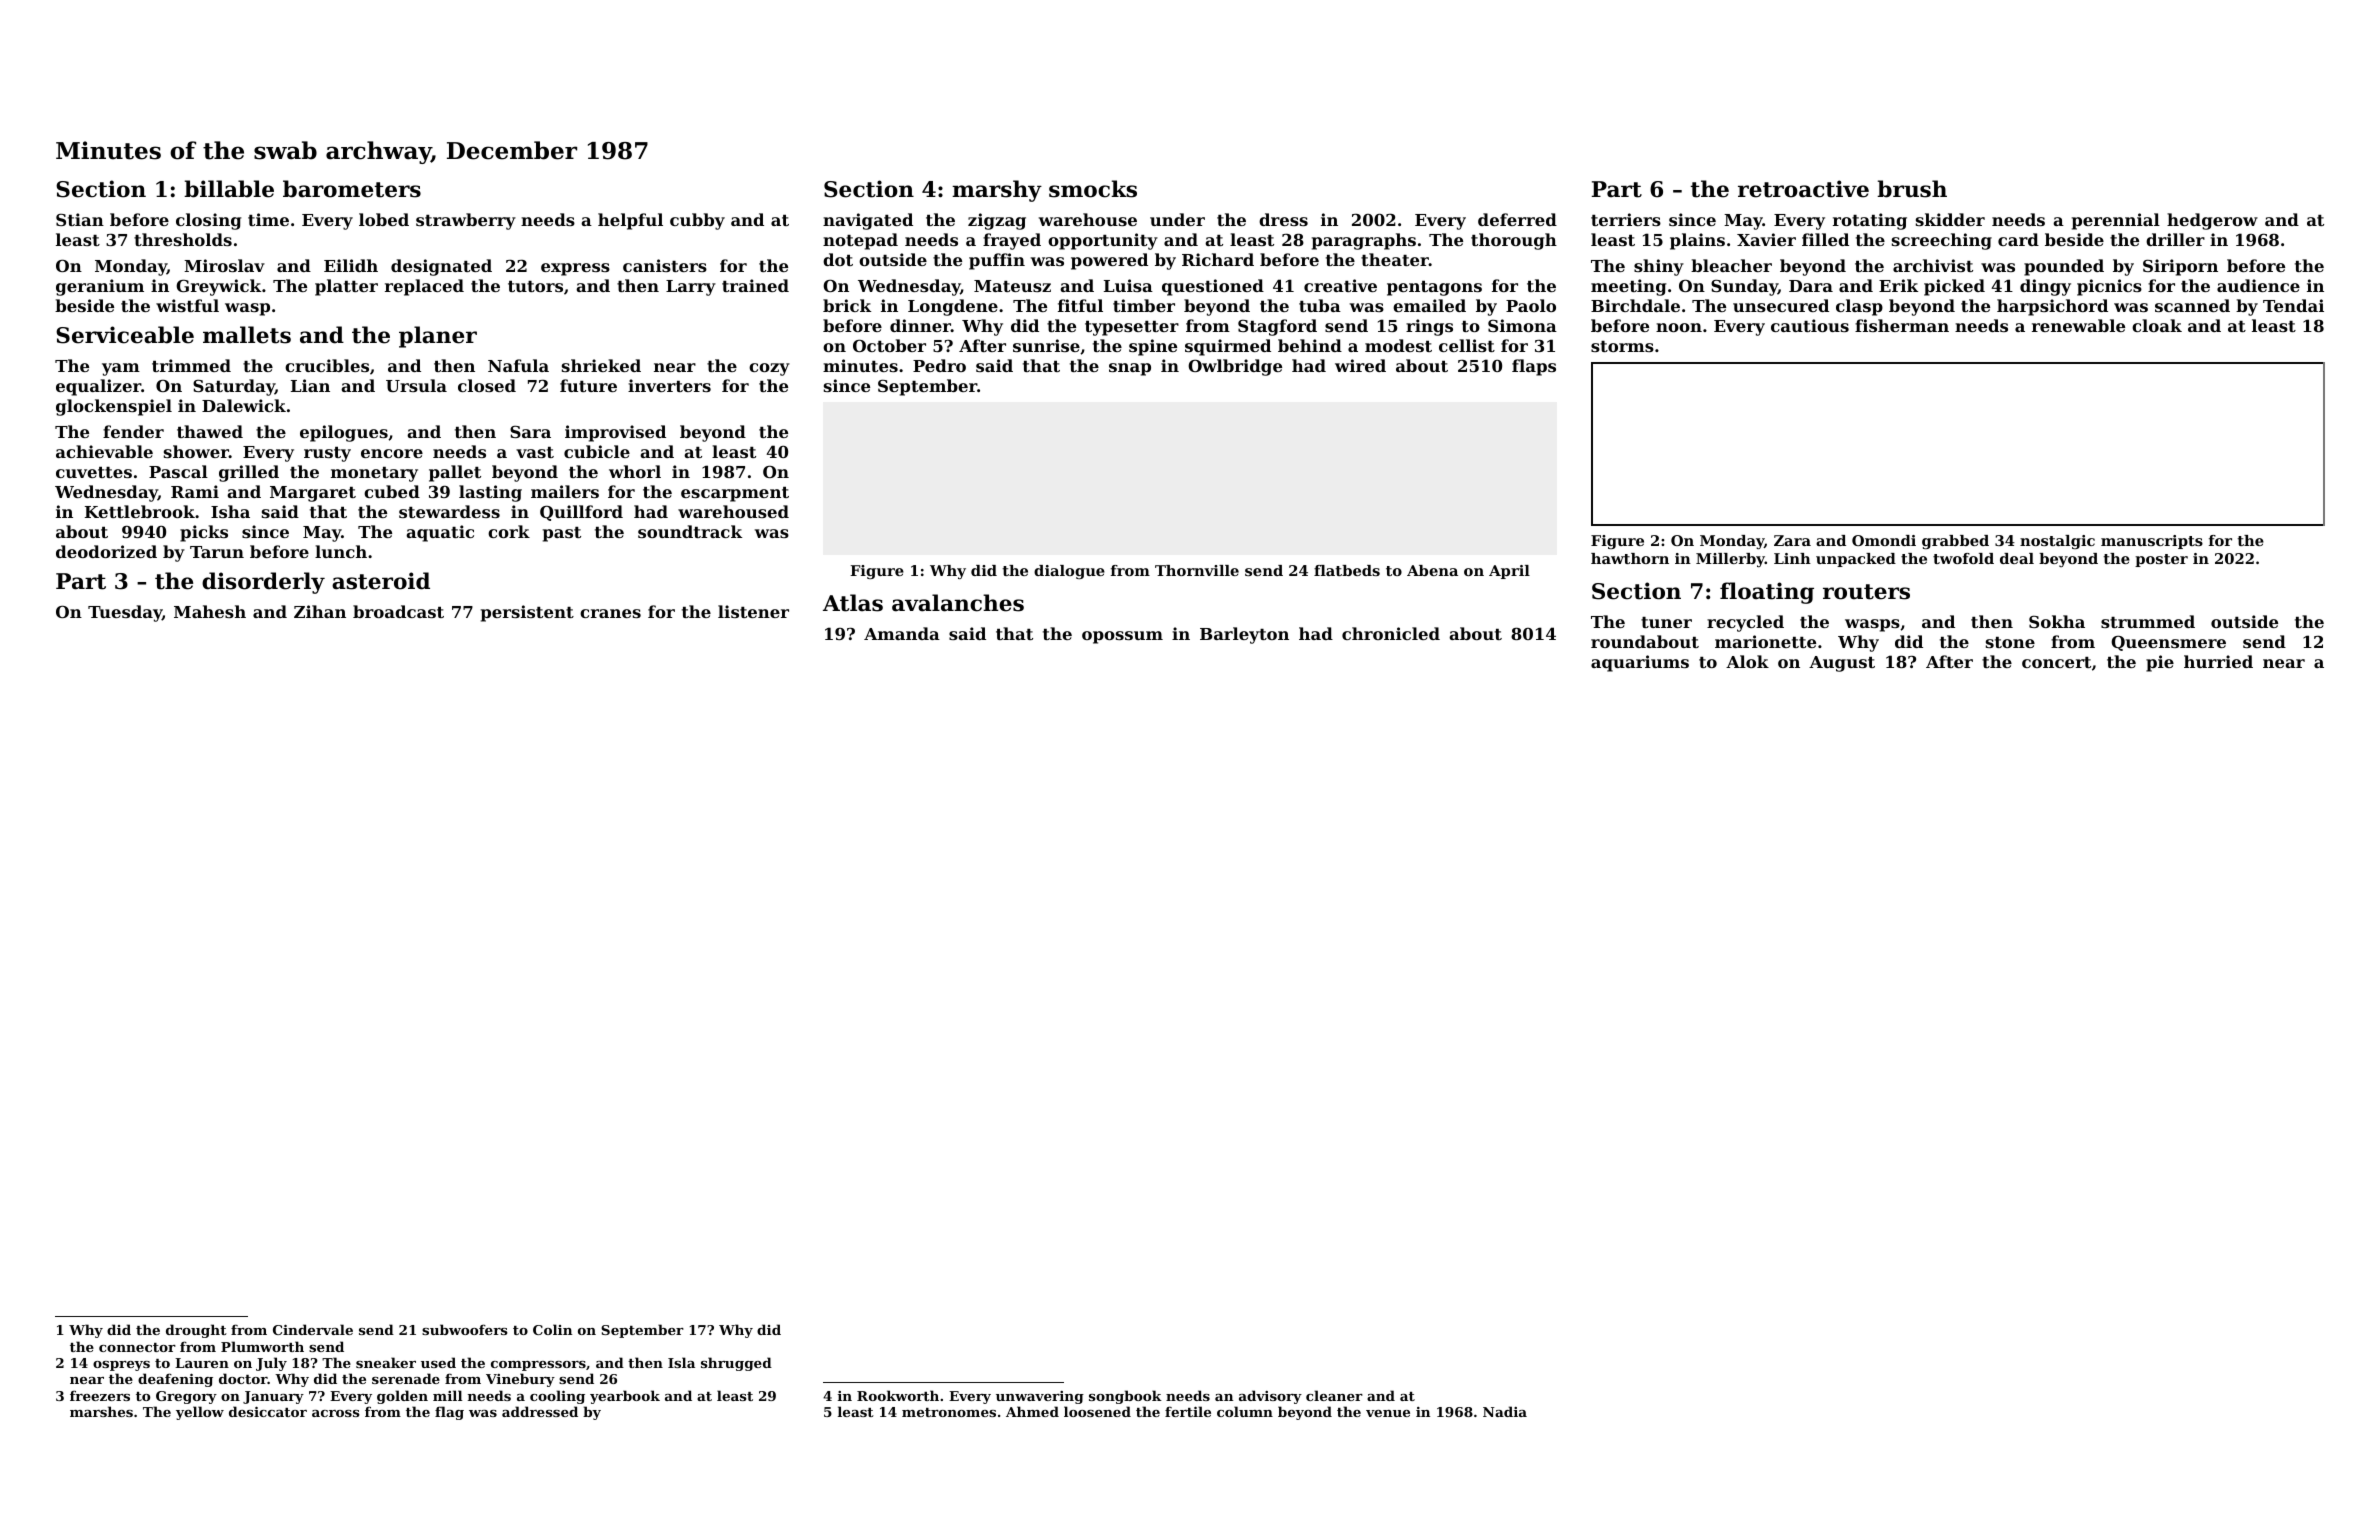  I want to click on cleaner, so click(1334, 1395).
